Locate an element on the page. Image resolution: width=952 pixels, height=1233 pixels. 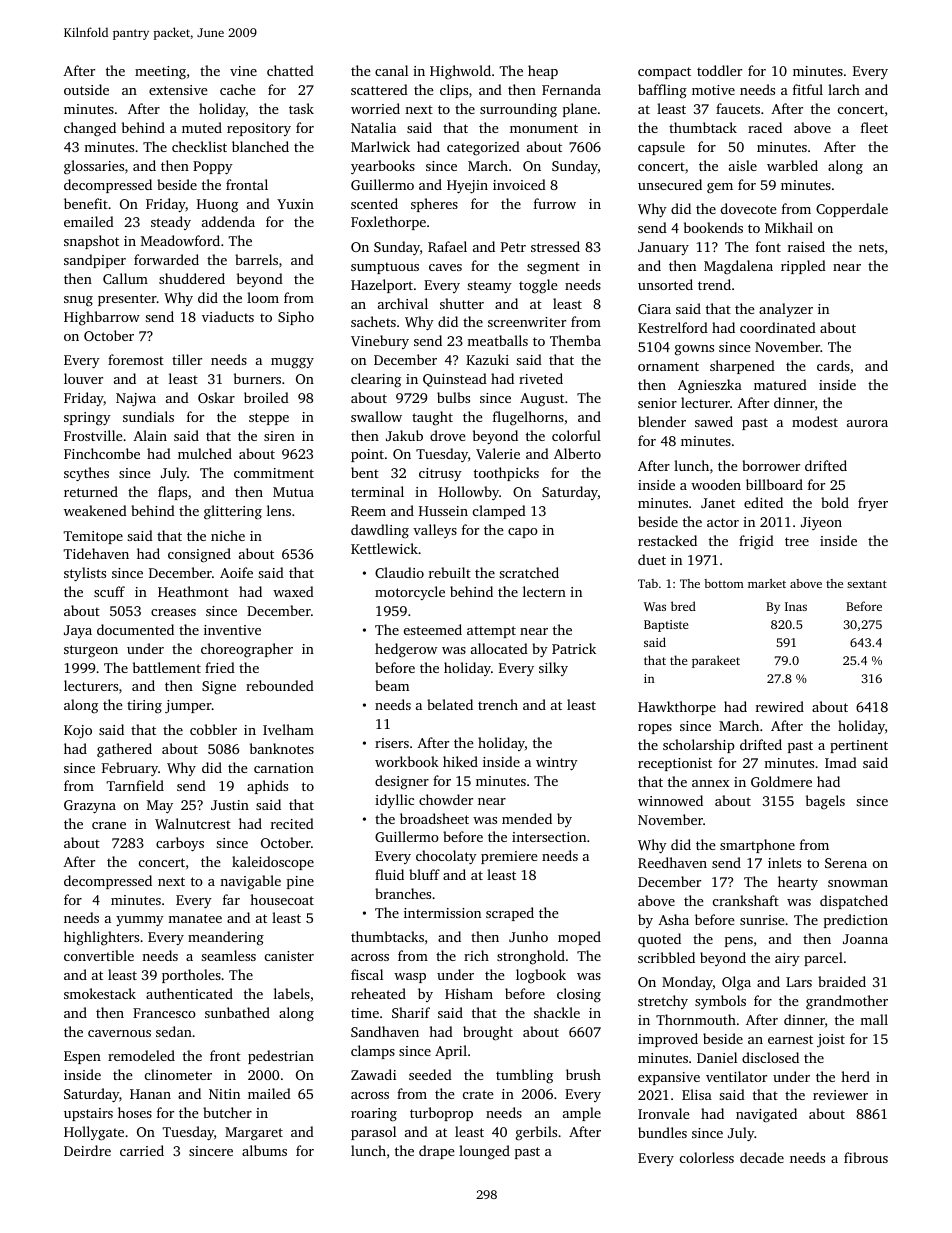
annex is located at coordinates (711, 783).
